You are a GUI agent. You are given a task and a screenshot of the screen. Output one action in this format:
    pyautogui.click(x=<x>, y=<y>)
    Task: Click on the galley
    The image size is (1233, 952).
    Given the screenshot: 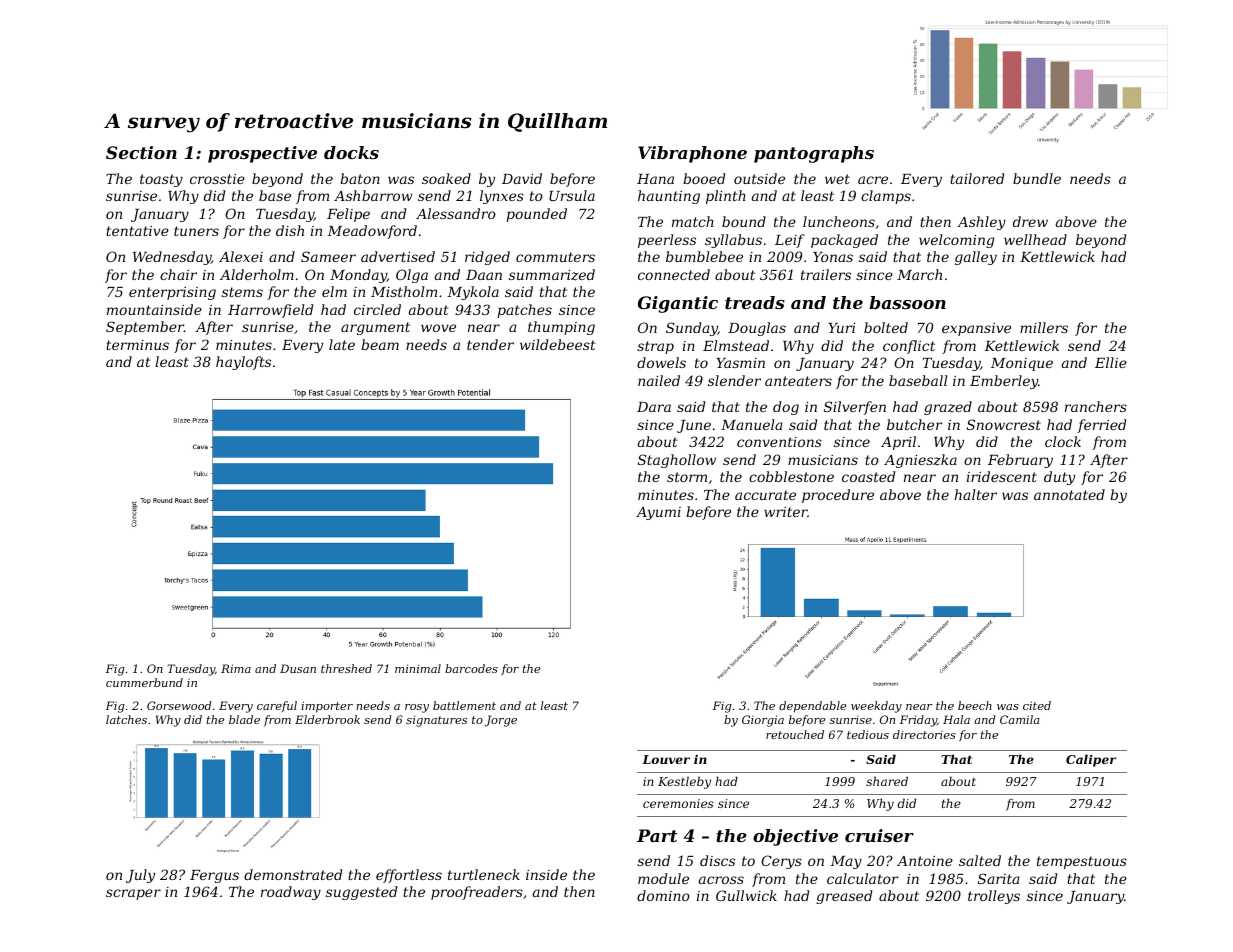 What is the action you would take?
    pyautogui.click(x=976, y=258)
